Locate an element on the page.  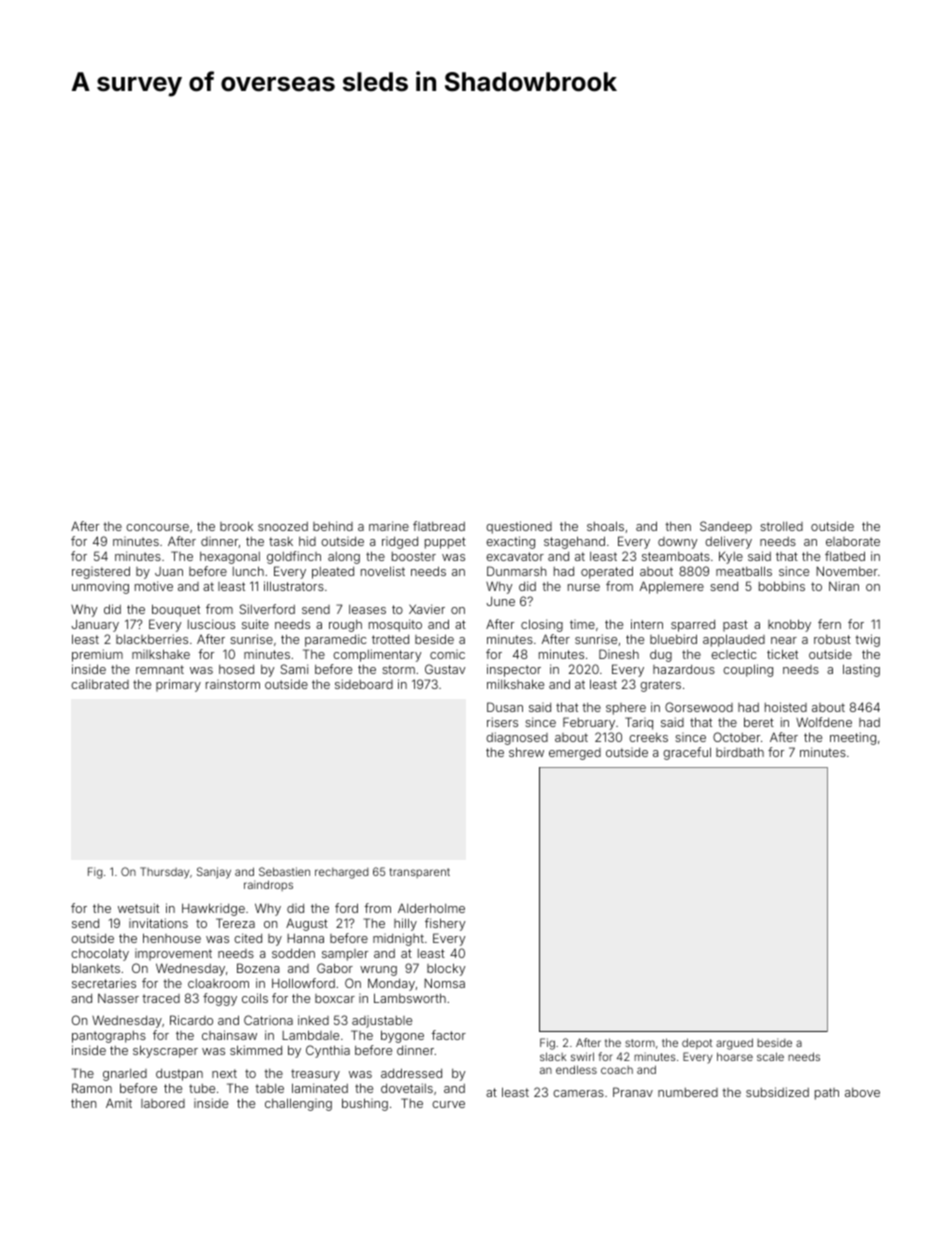
snoozed is located at coordinates (283, 526).
